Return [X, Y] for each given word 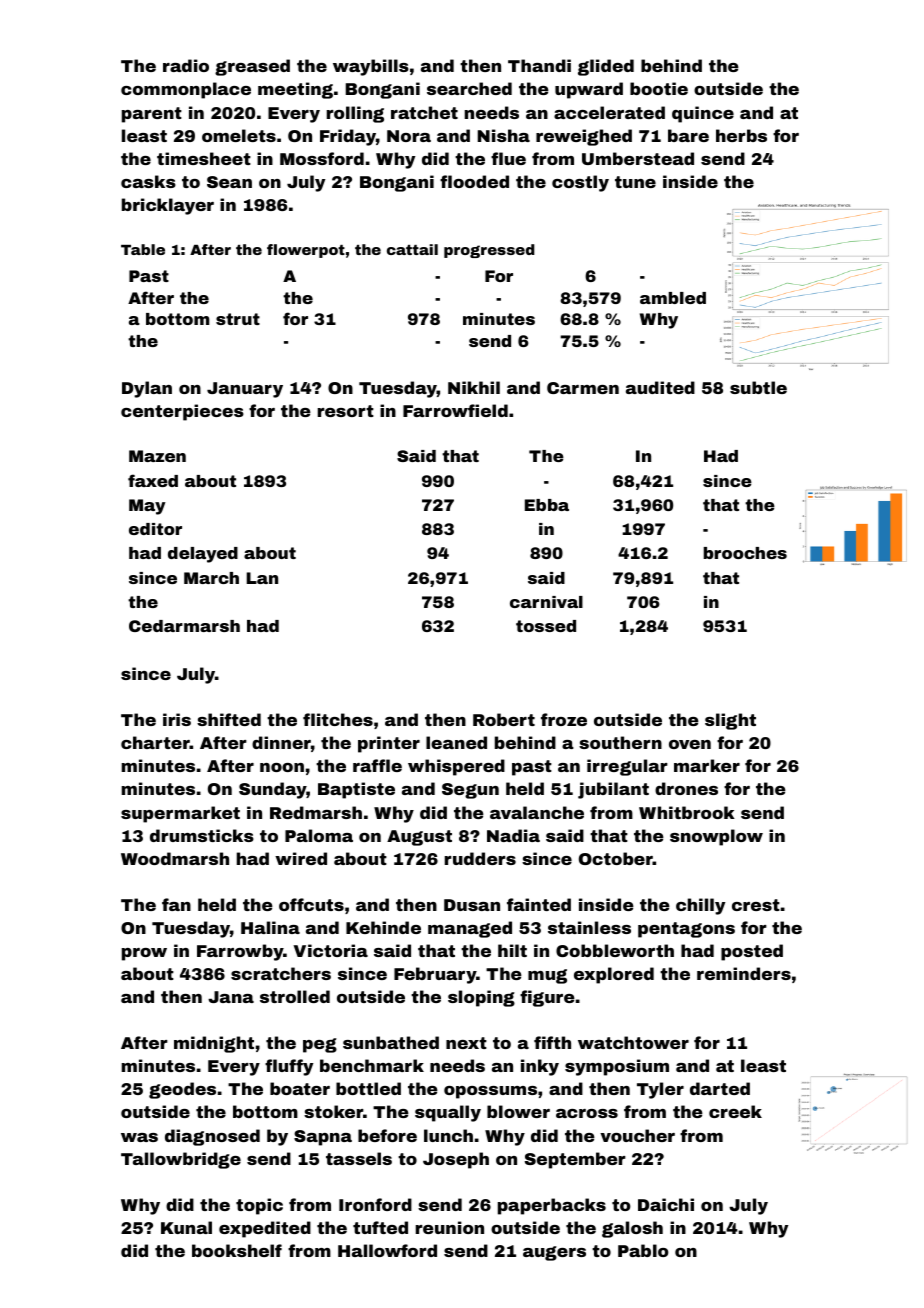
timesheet [204, 158]
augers [554, 1253]
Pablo [643, 1250]
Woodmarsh [175, 858]
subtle [758, 387]
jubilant [613, 790]
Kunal [186, 1227]
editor [155, 529]
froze [564, 719]
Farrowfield [455, 410]
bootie [659, 88]
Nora [409, 136]
